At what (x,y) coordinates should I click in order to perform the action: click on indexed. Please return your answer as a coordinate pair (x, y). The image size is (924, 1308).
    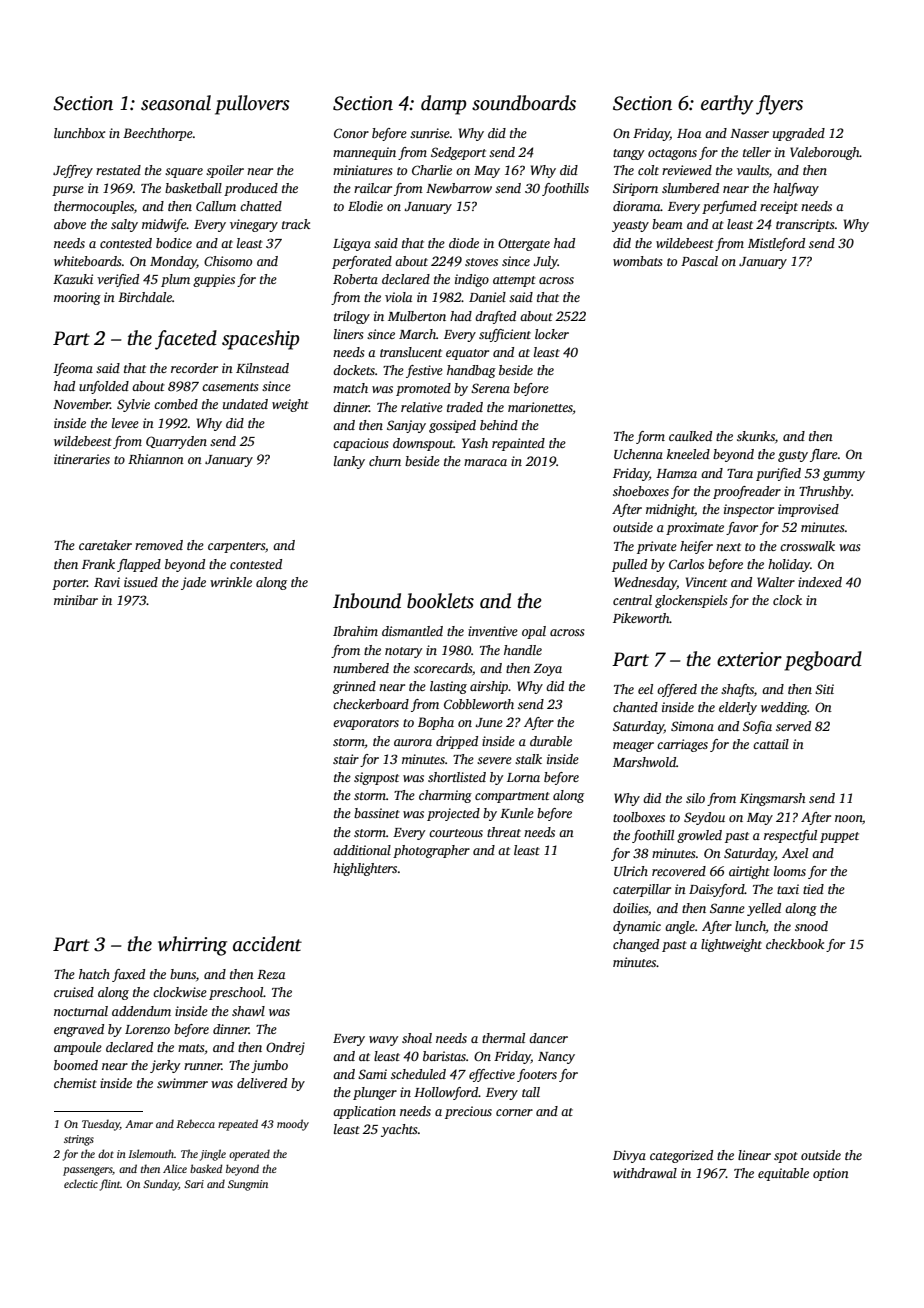
    Looking at the image, I should click on (820, 582).
